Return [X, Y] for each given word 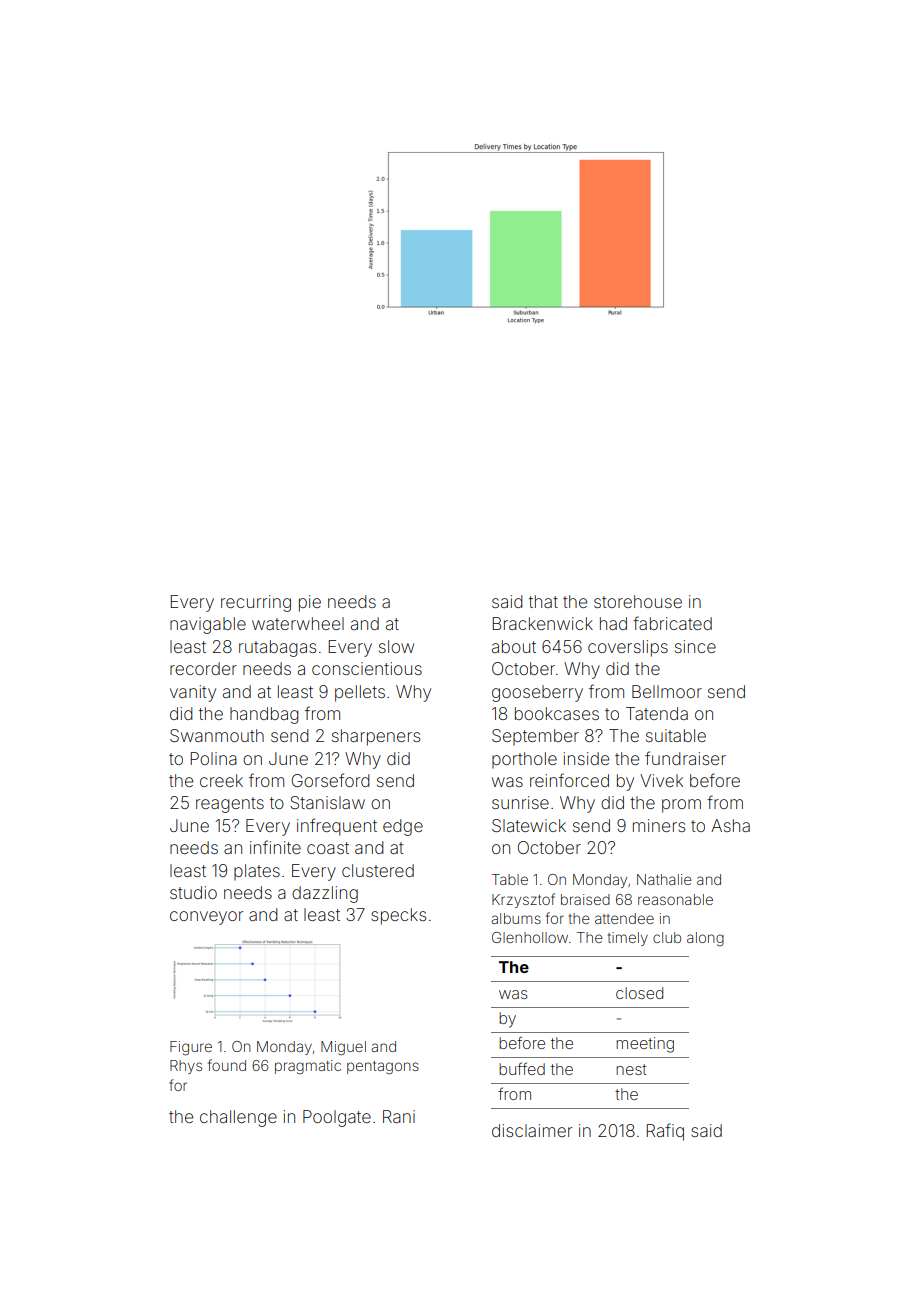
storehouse [638, 601]
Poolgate [337, 1118]
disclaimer [532, 1130]
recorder [203, 668]
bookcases [557, 713]
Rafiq [665, 1132]
